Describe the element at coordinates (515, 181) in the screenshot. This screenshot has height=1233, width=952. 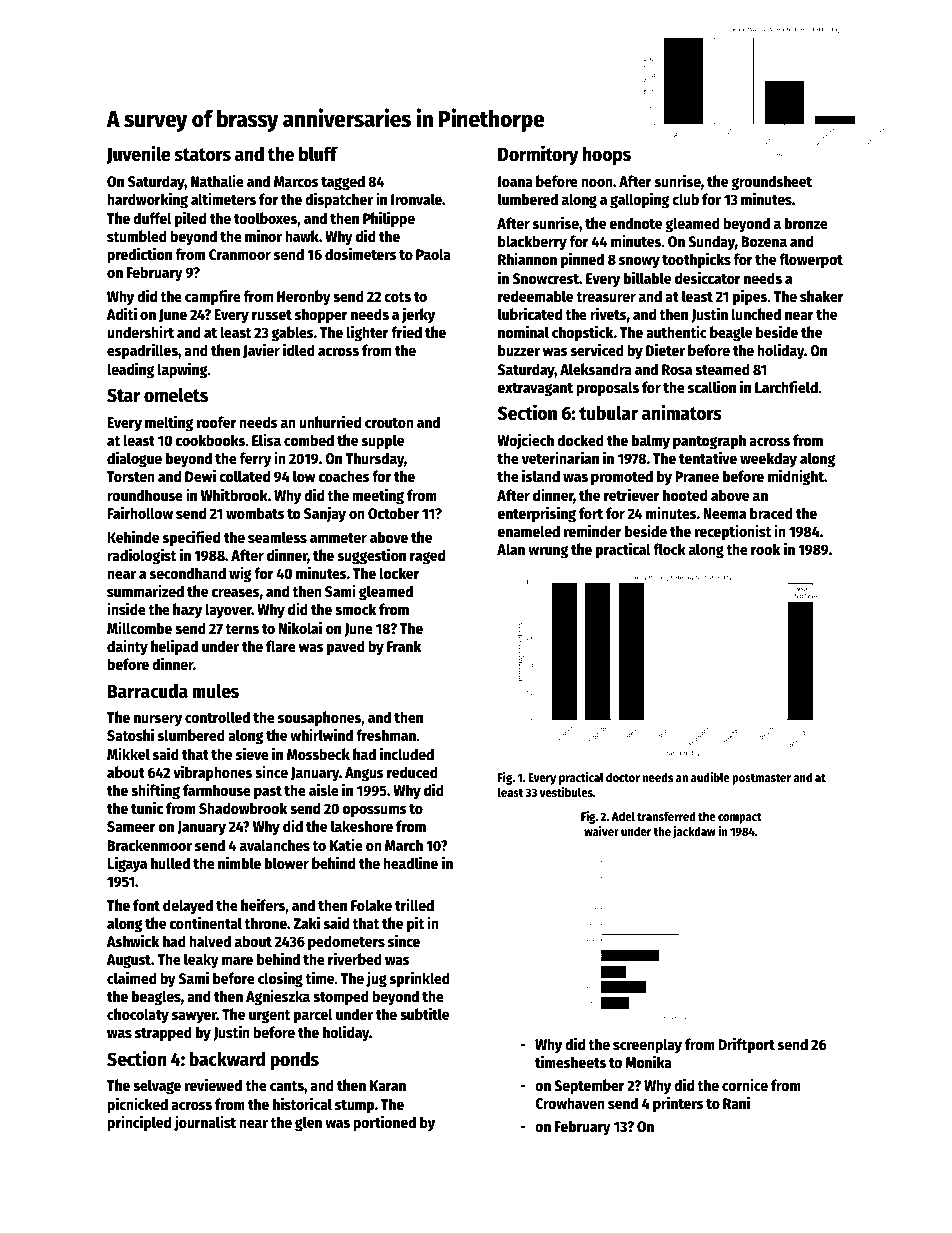
I see `Ioana` at that location.
